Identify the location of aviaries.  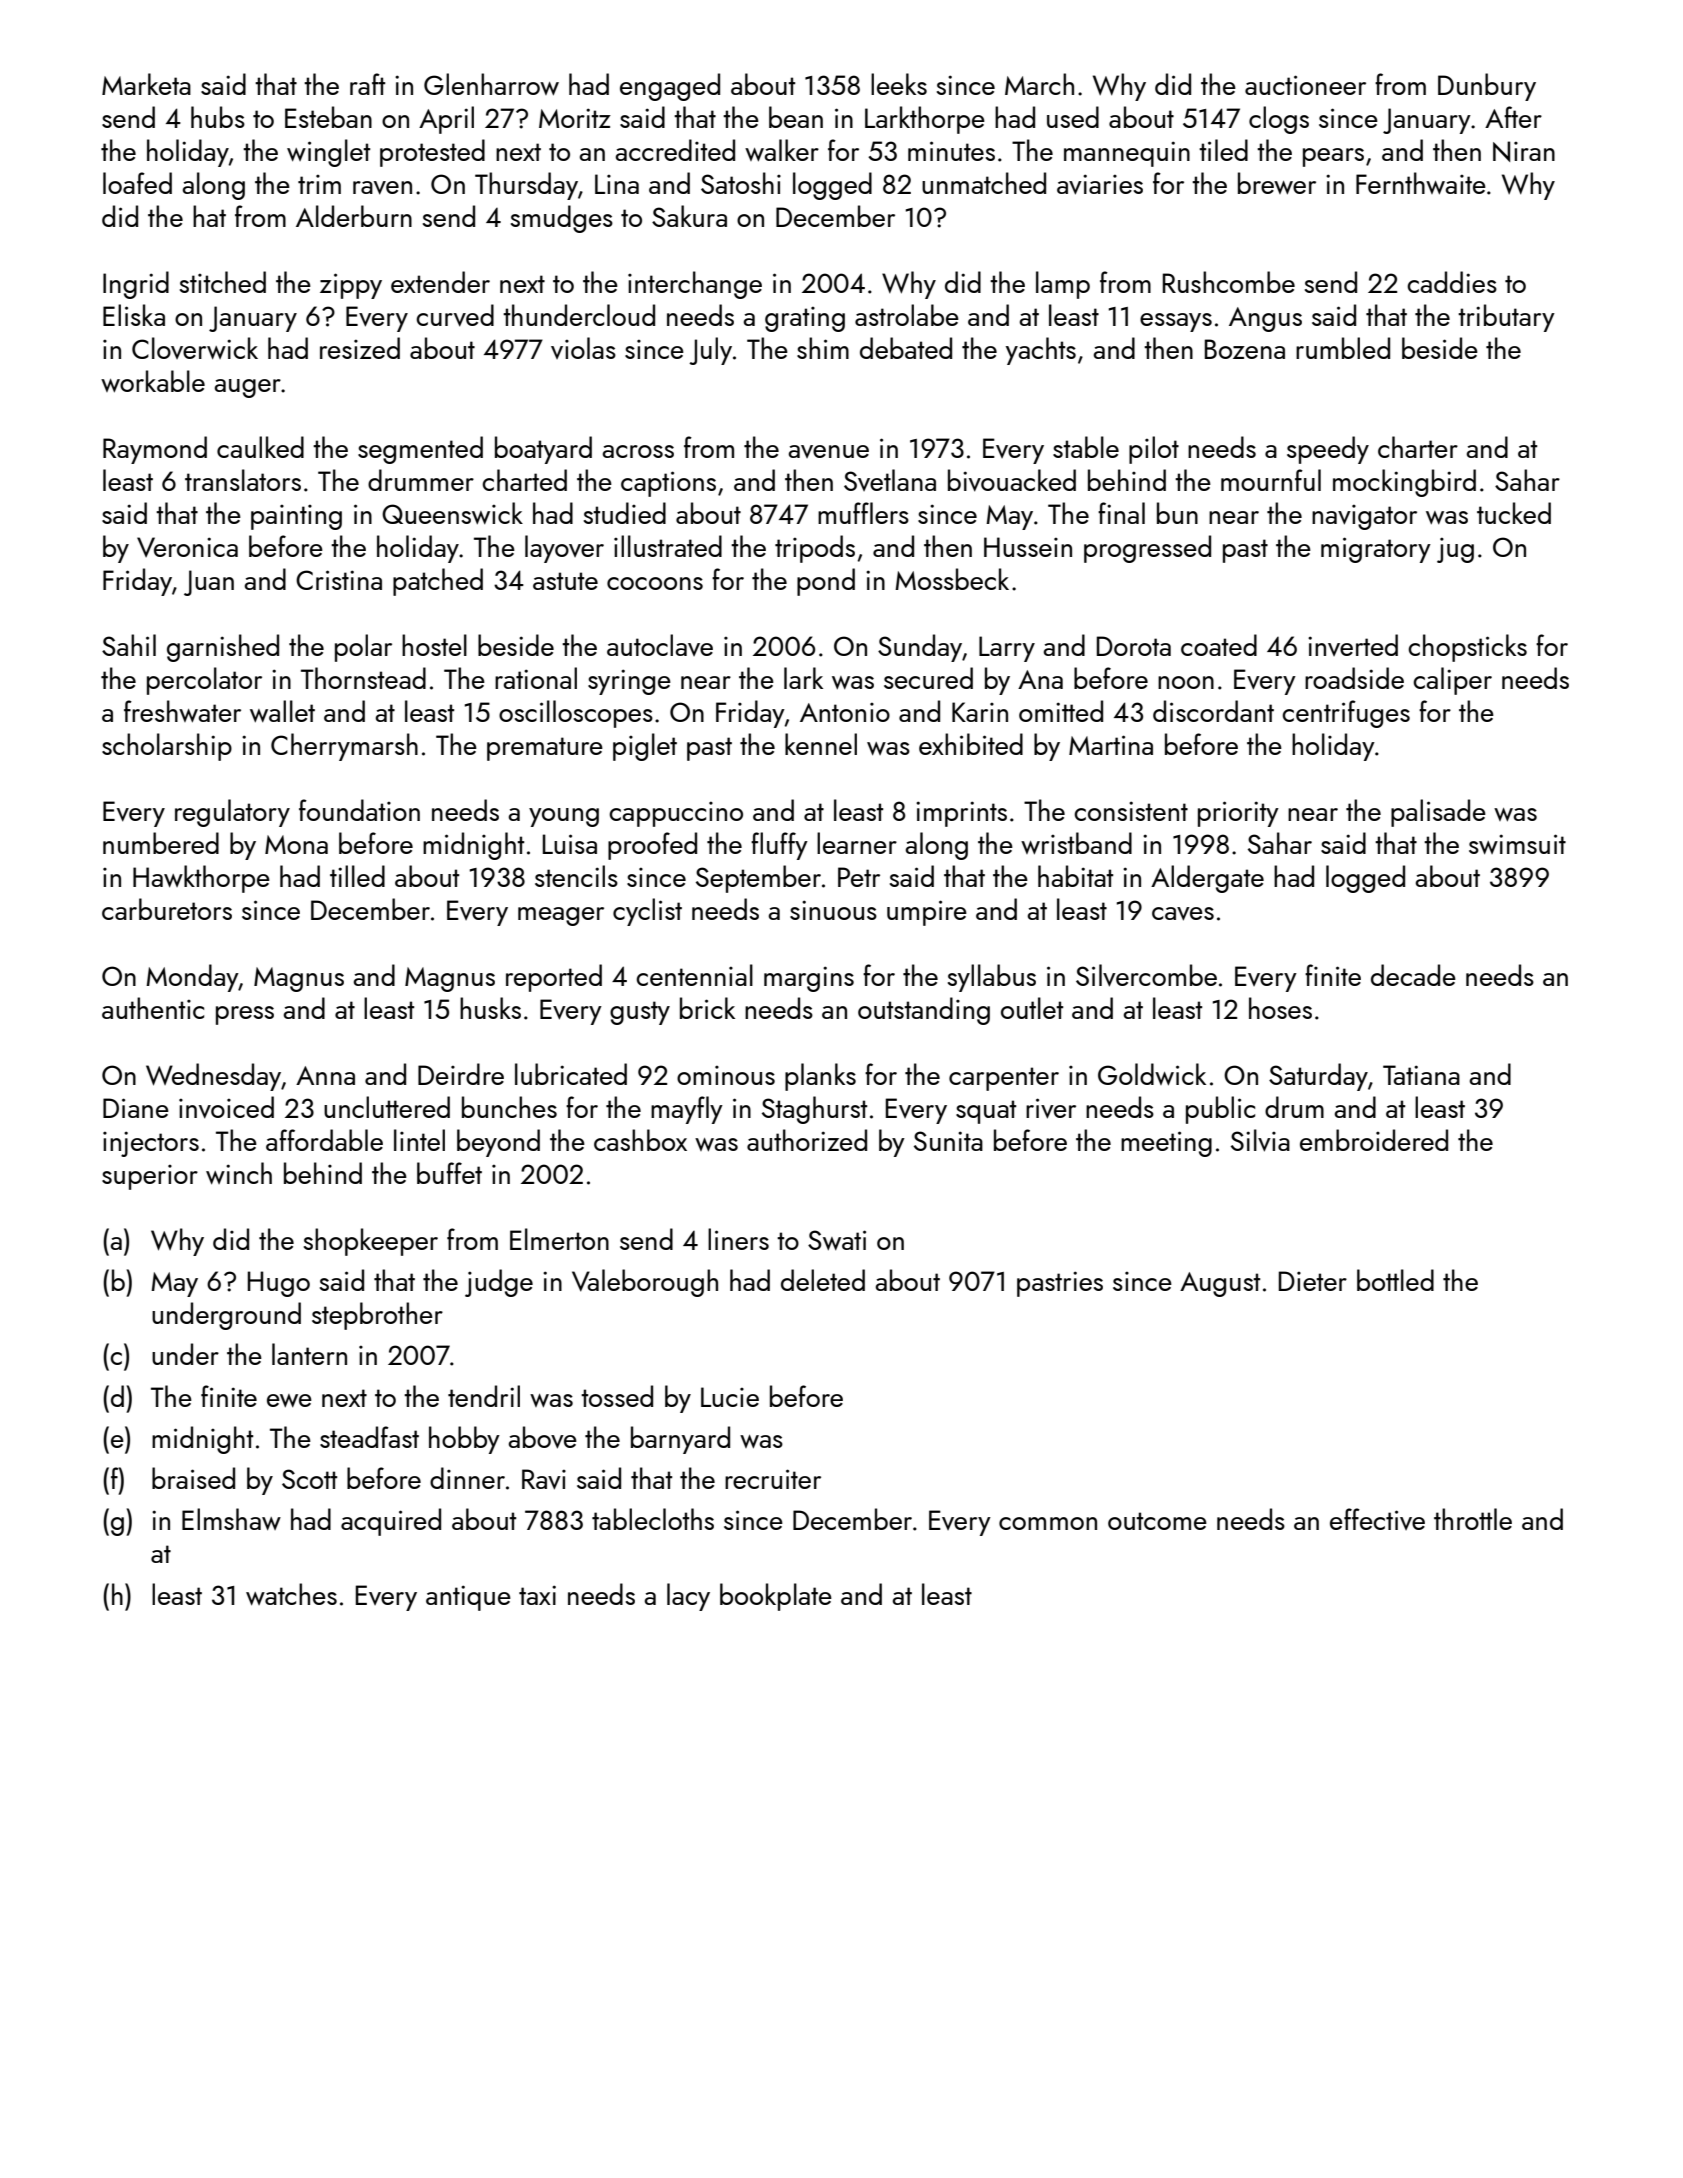
(1100, 184).
